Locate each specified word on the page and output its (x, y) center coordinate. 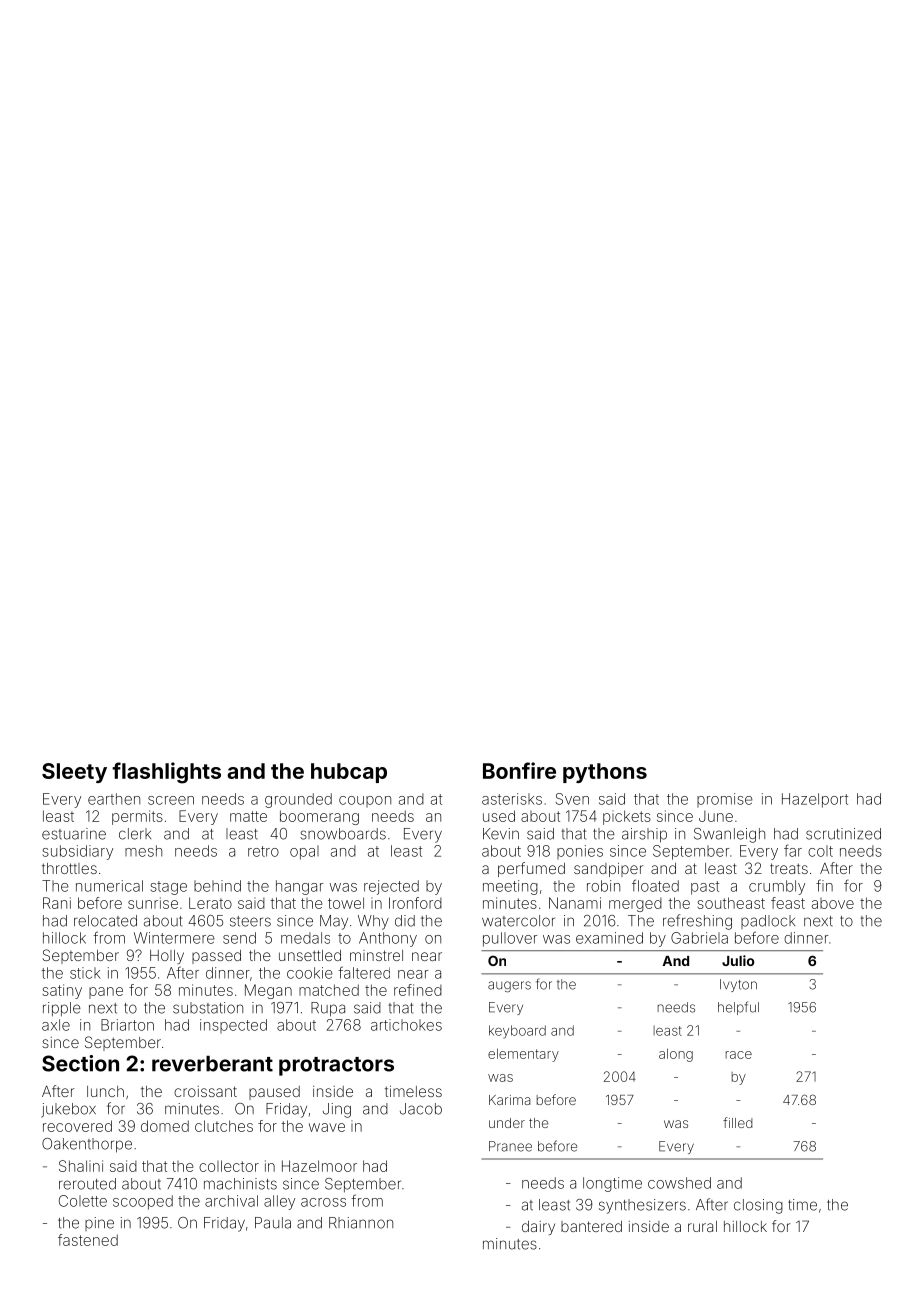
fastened (88, 1240)
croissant (205, 1091)
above (833, 903)
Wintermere (174, 938)
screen (171, 800)
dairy (538, 1228)
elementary (523, 1055)
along (676, 1055)
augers (509, 987)
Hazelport (815, 800)
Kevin (501, 834)
